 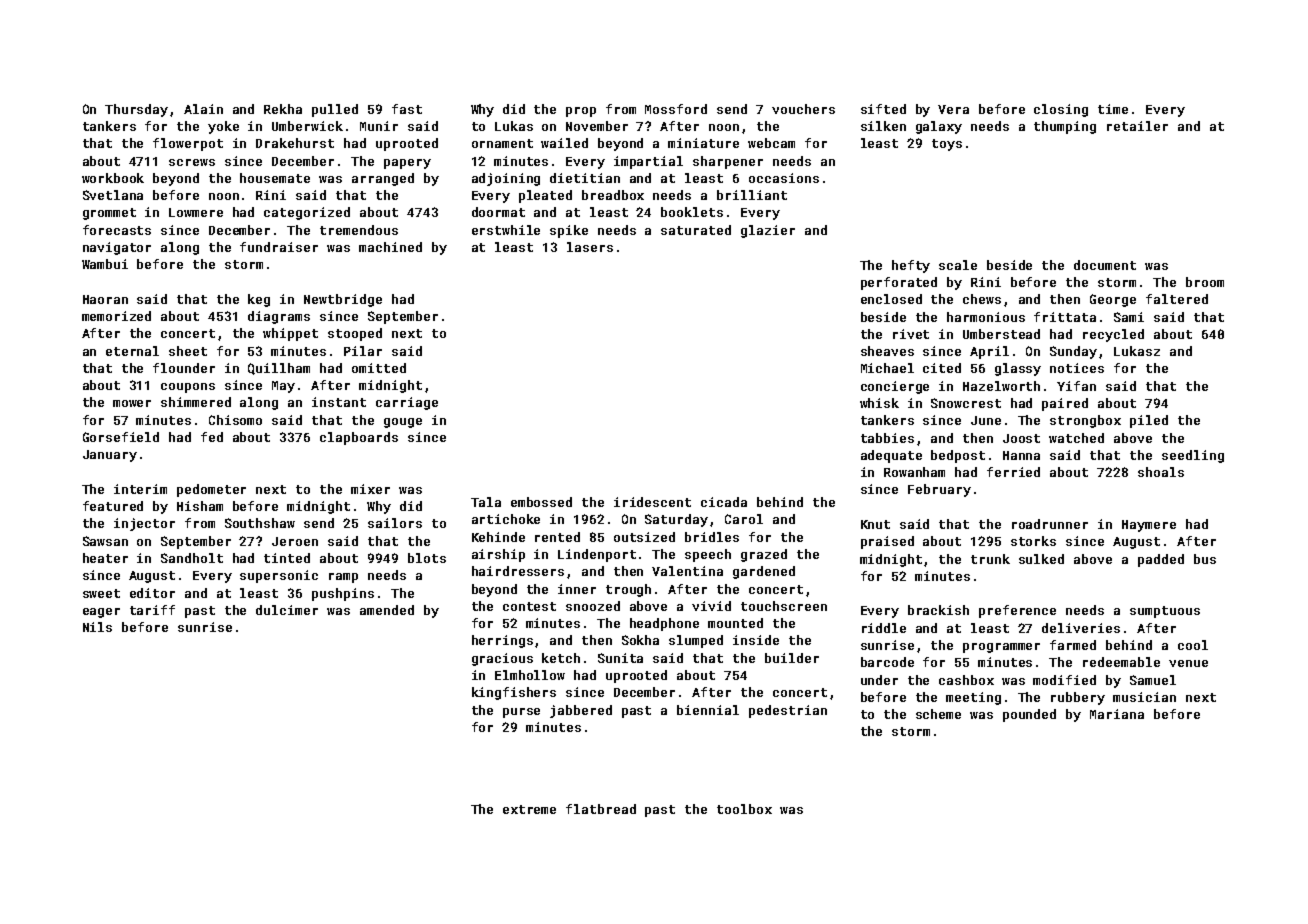 What do you see at coordinates (744, 809) in the screenshot?
I see `toolbox` at bounding box center [744, 809].
